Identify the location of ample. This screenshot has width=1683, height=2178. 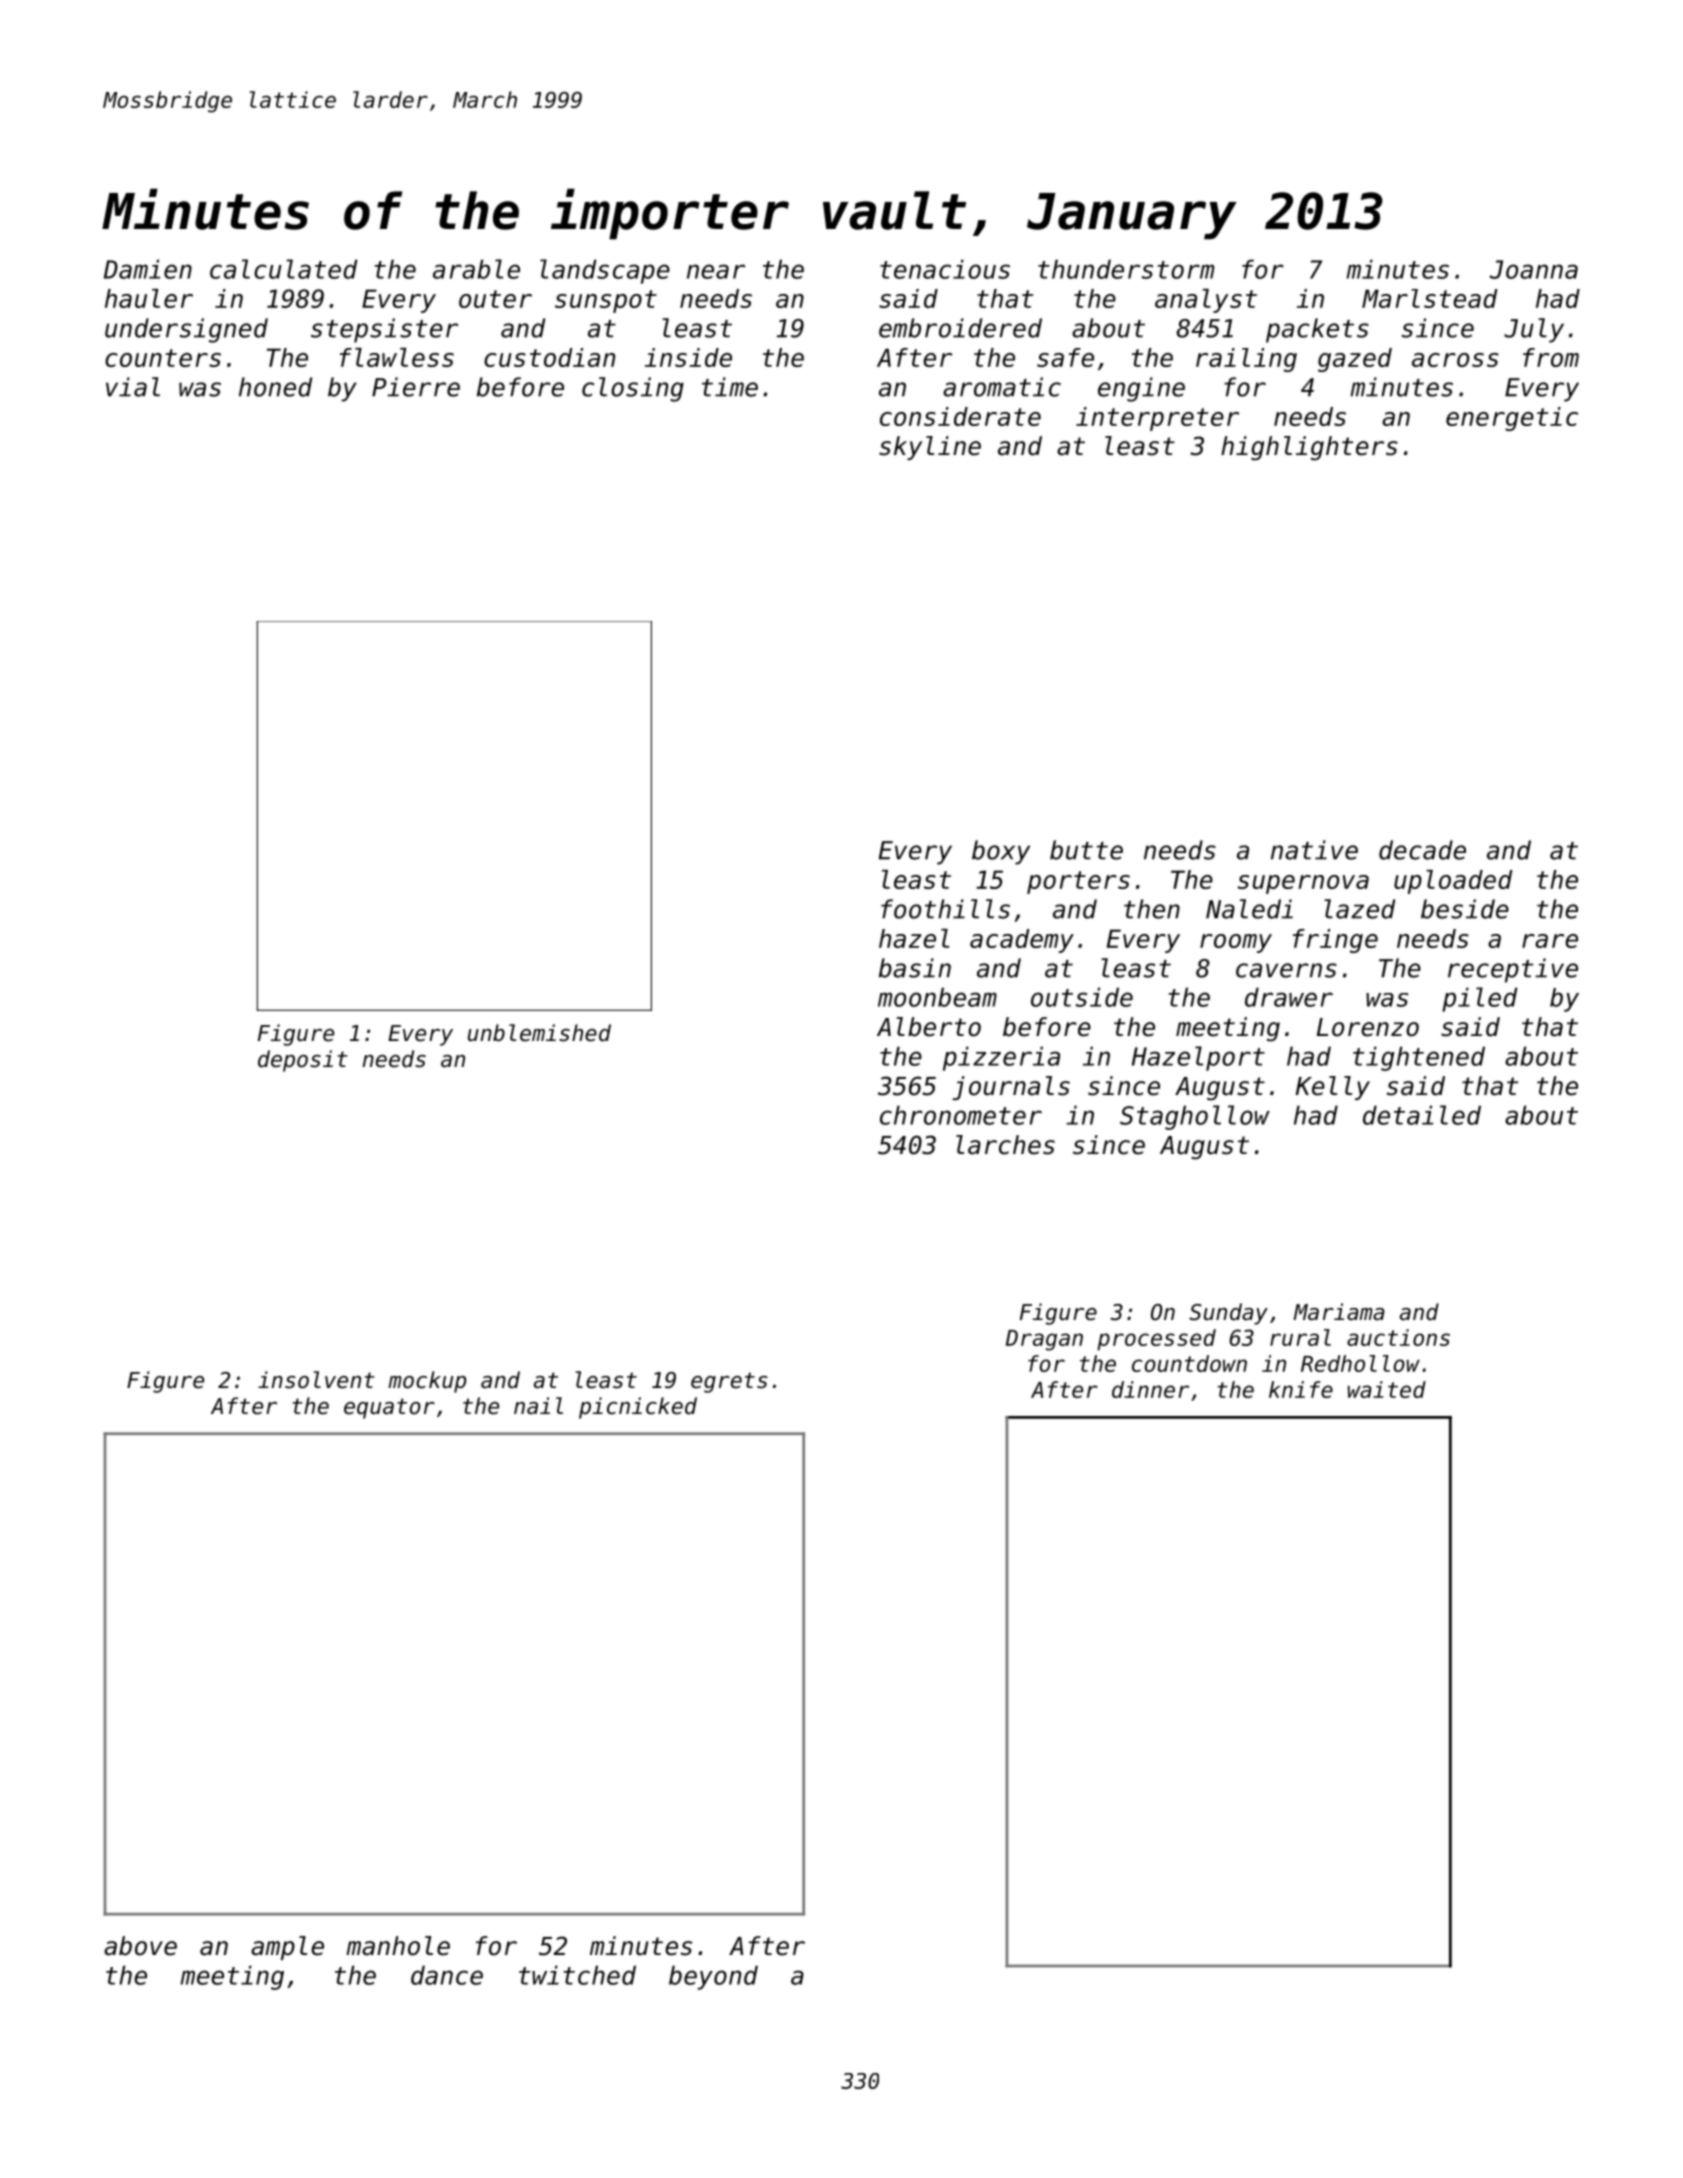
(287, 1948).
